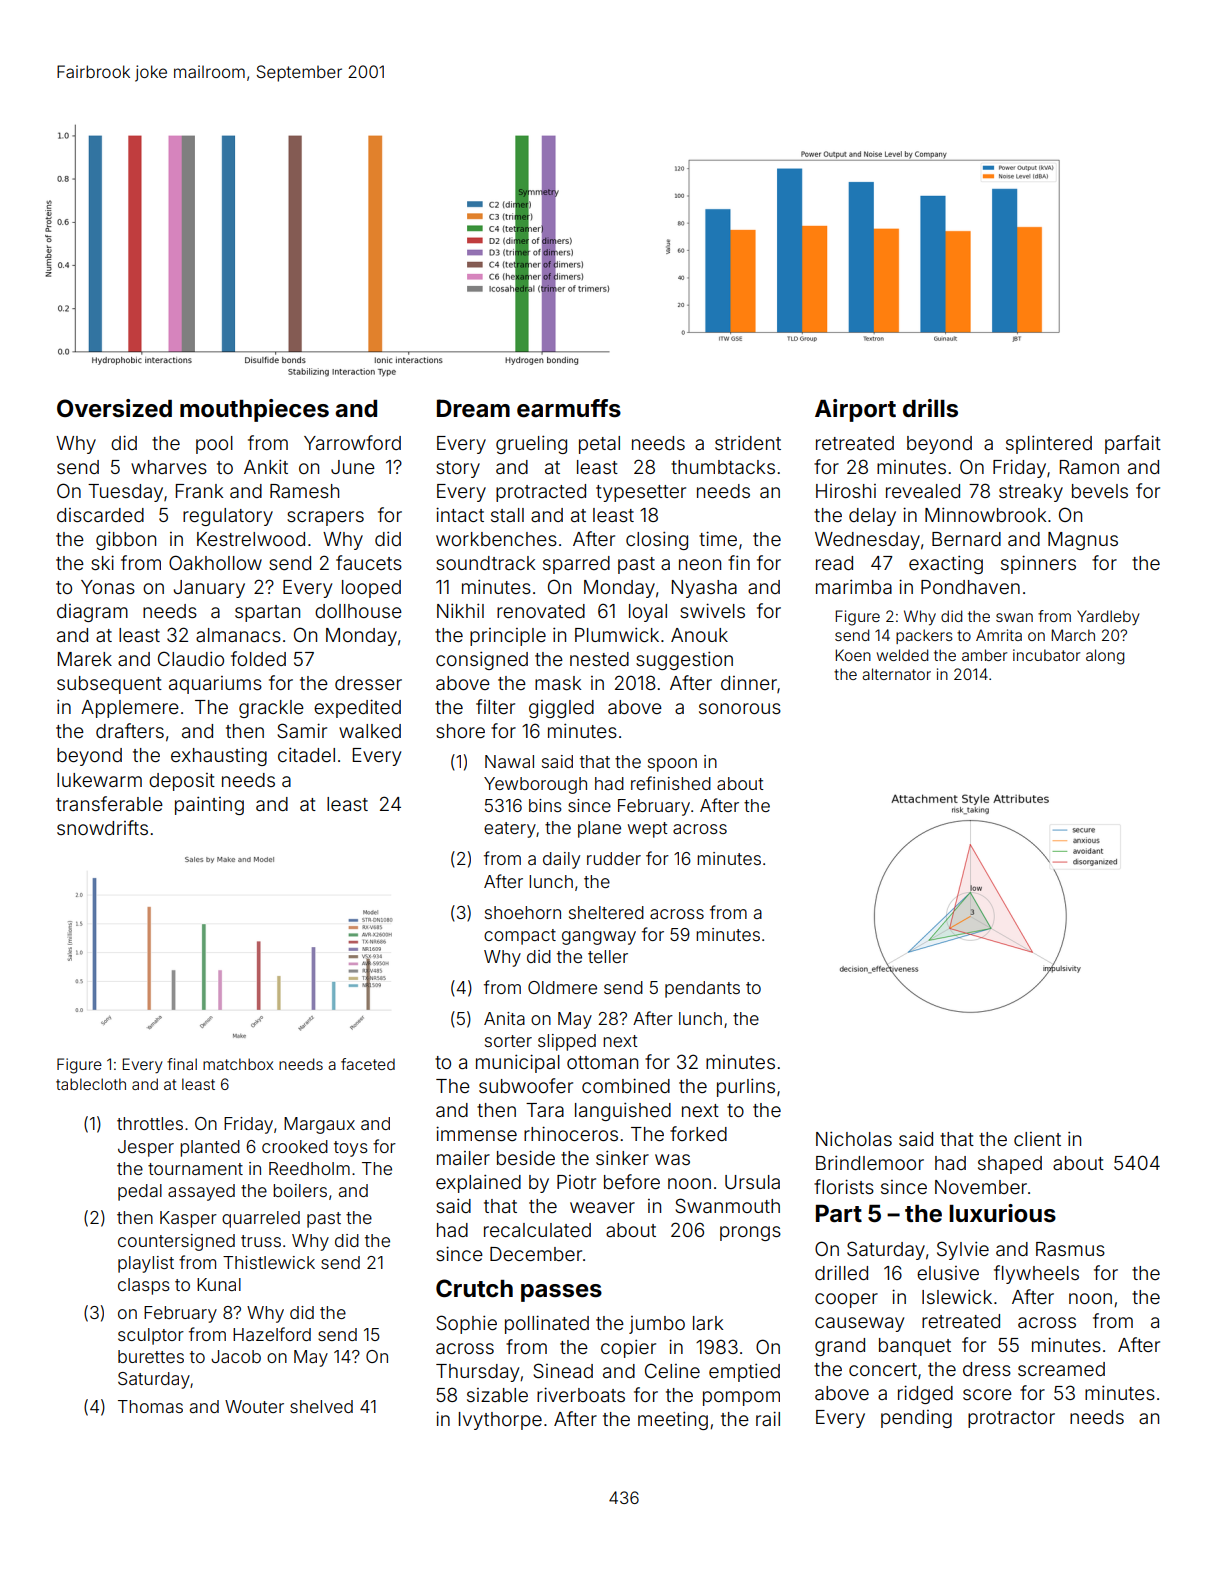 This document has height=1575, width=1217. I want to click on compact, so click(520, 937).
